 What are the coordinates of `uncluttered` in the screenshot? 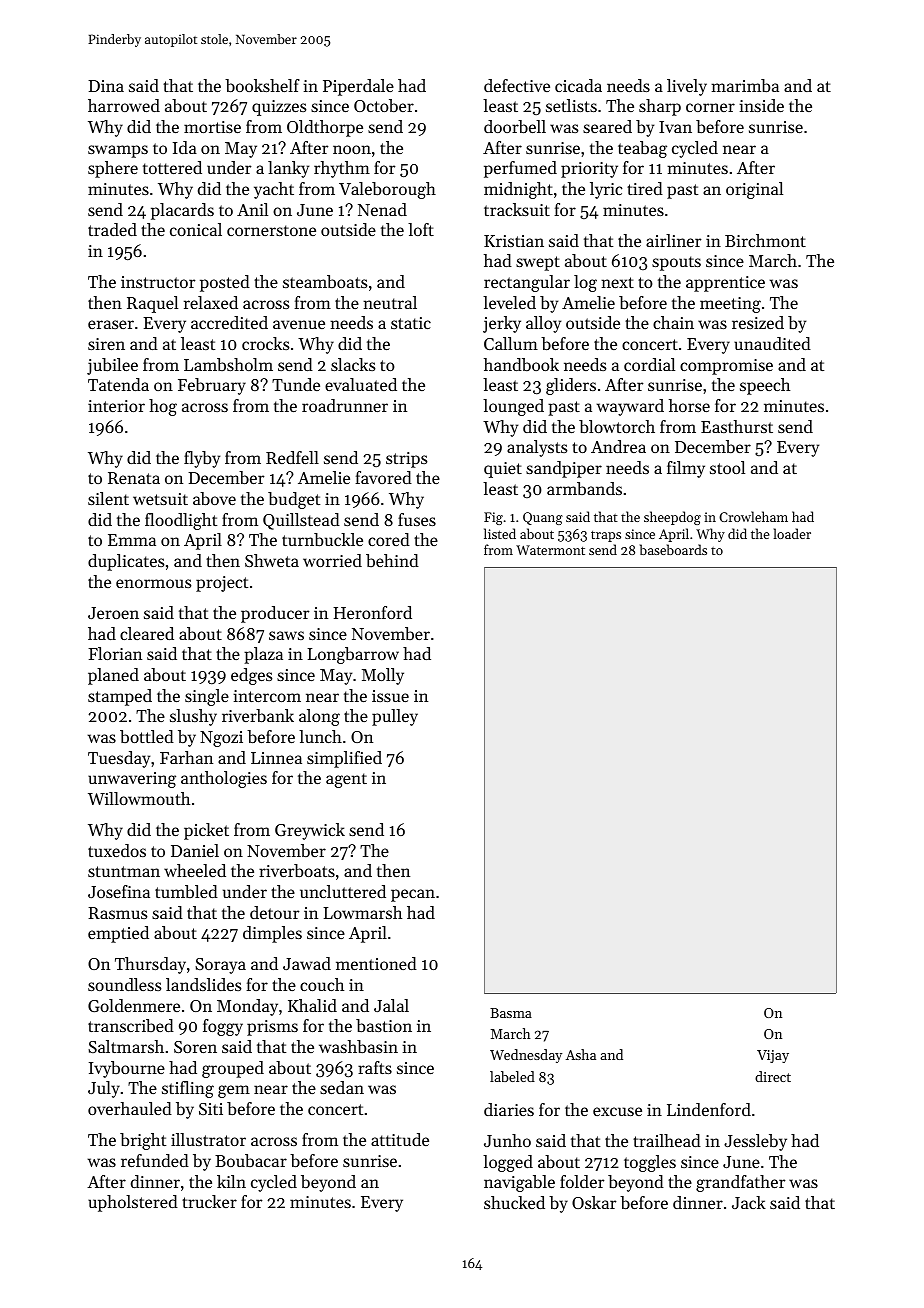 It's located at (343, 891).
